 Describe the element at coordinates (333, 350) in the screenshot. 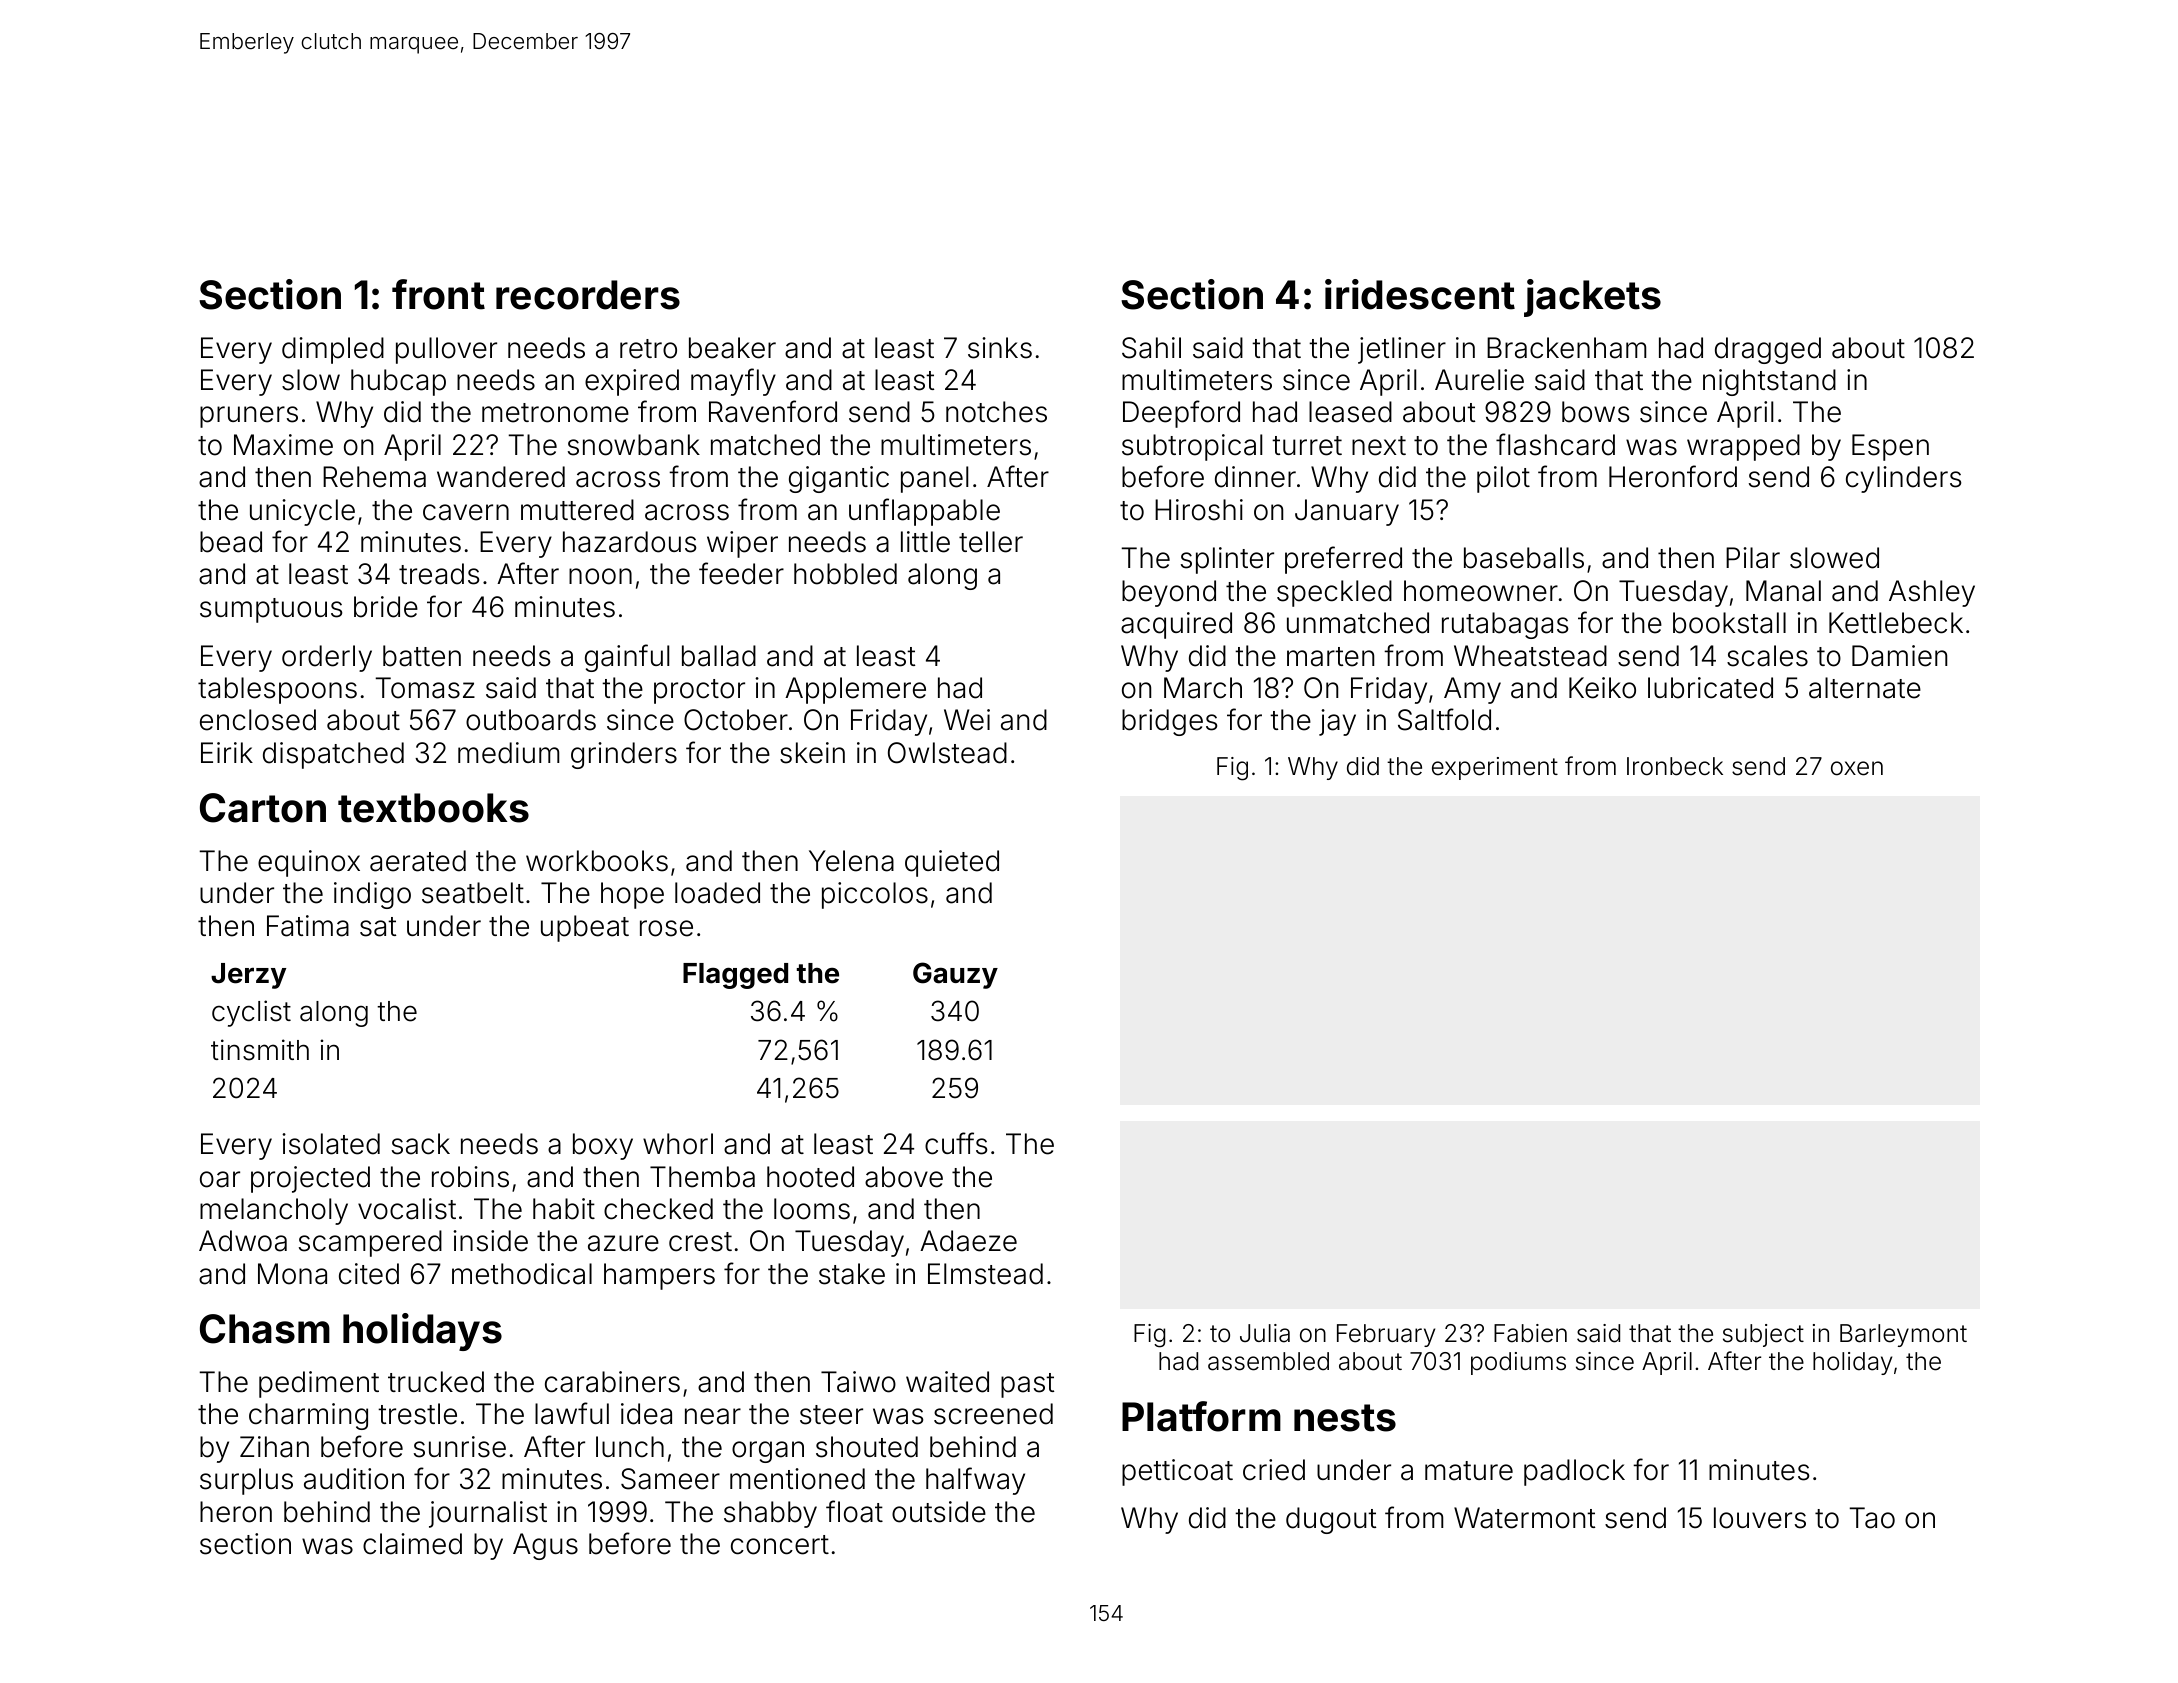

I see `dimpled` at that location.
